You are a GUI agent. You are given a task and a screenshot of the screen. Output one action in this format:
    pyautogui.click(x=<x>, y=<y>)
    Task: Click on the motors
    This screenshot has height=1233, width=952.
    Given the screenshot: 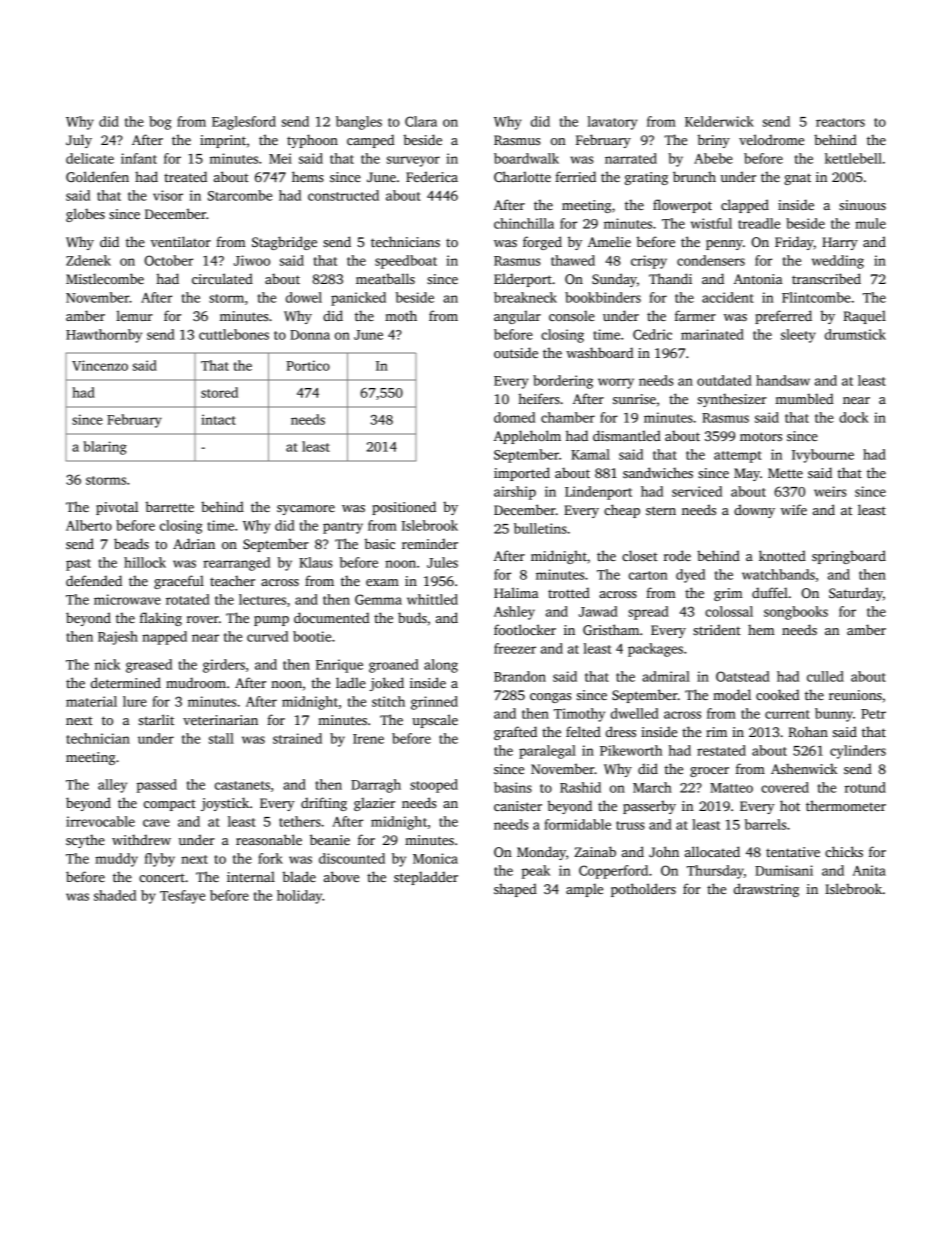 What is the action you would take?
    pyautogui.click(x=761, y=436)
